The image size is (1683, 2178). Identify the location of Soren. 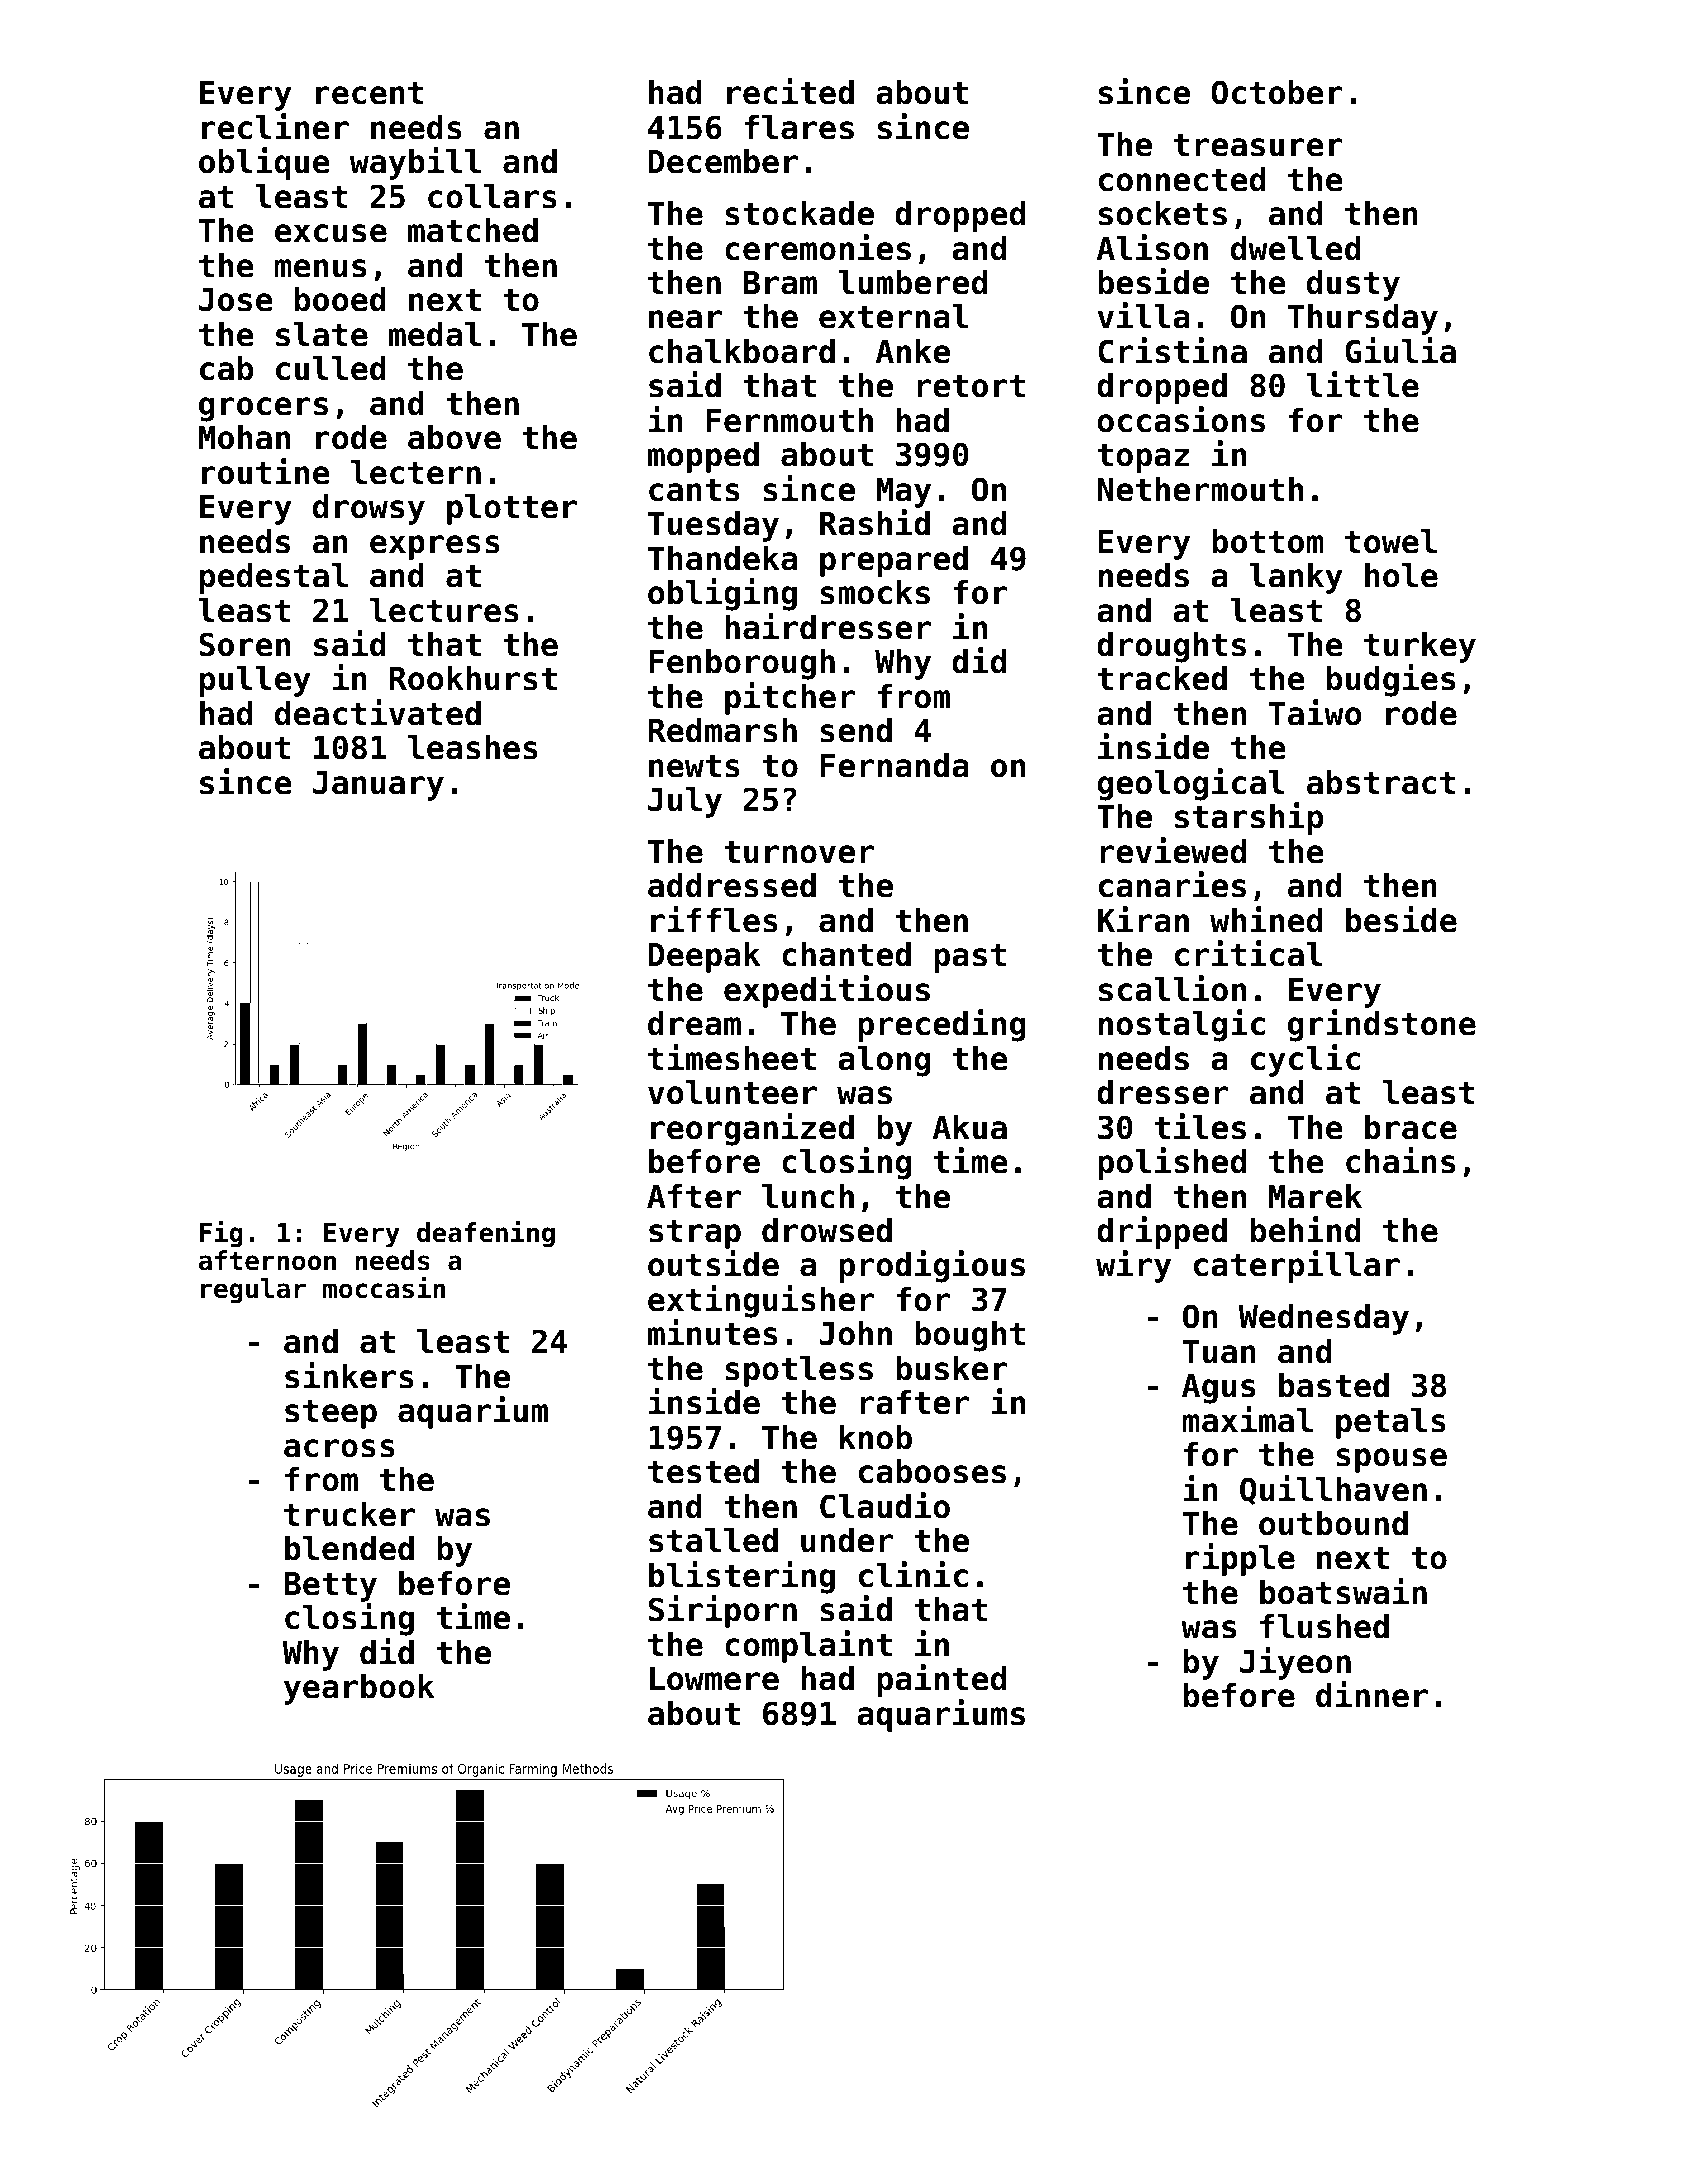
(244, 644).
